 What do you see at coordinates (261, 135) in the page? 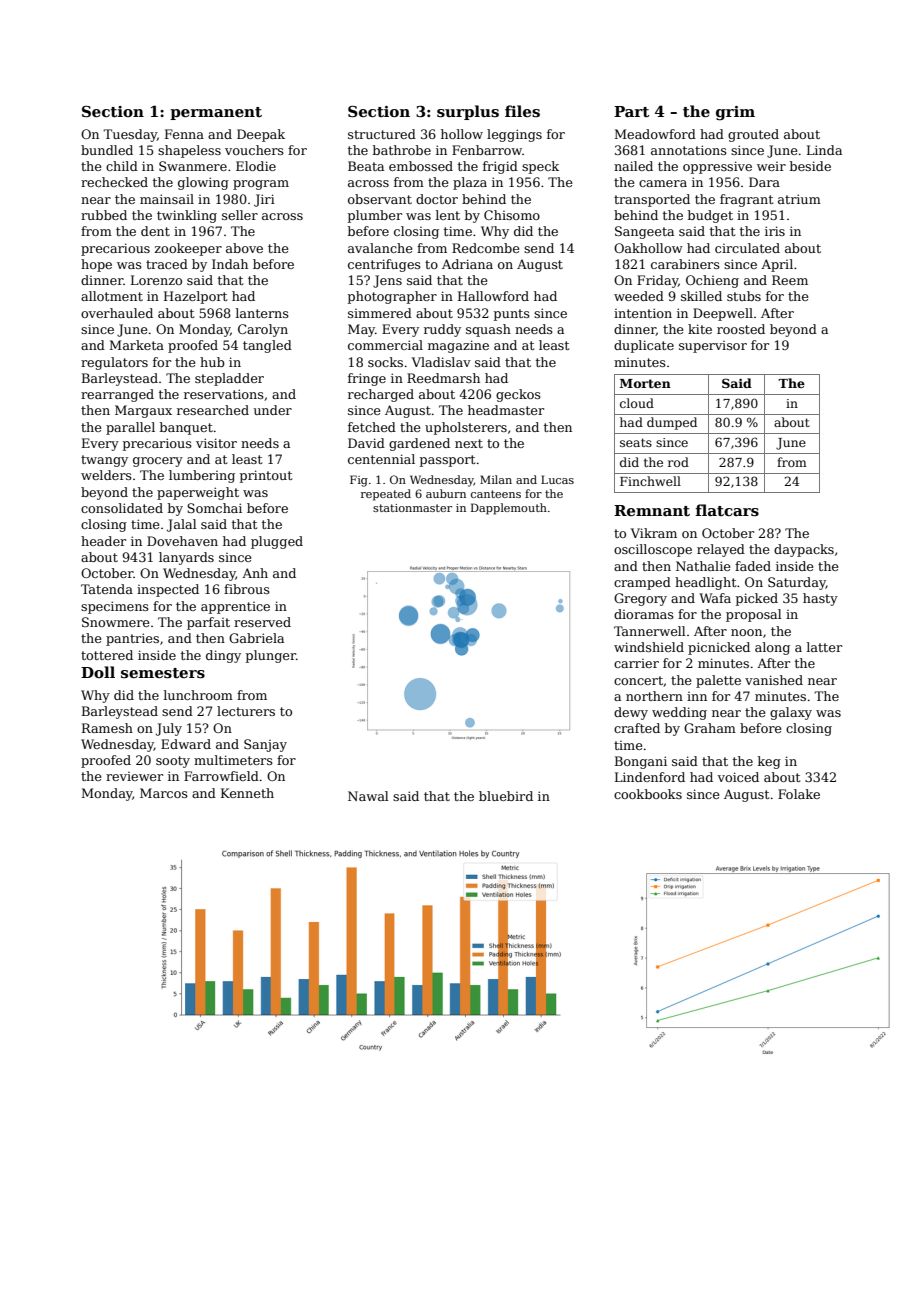
I see `Deepak` at bounding box center [261, 135].
